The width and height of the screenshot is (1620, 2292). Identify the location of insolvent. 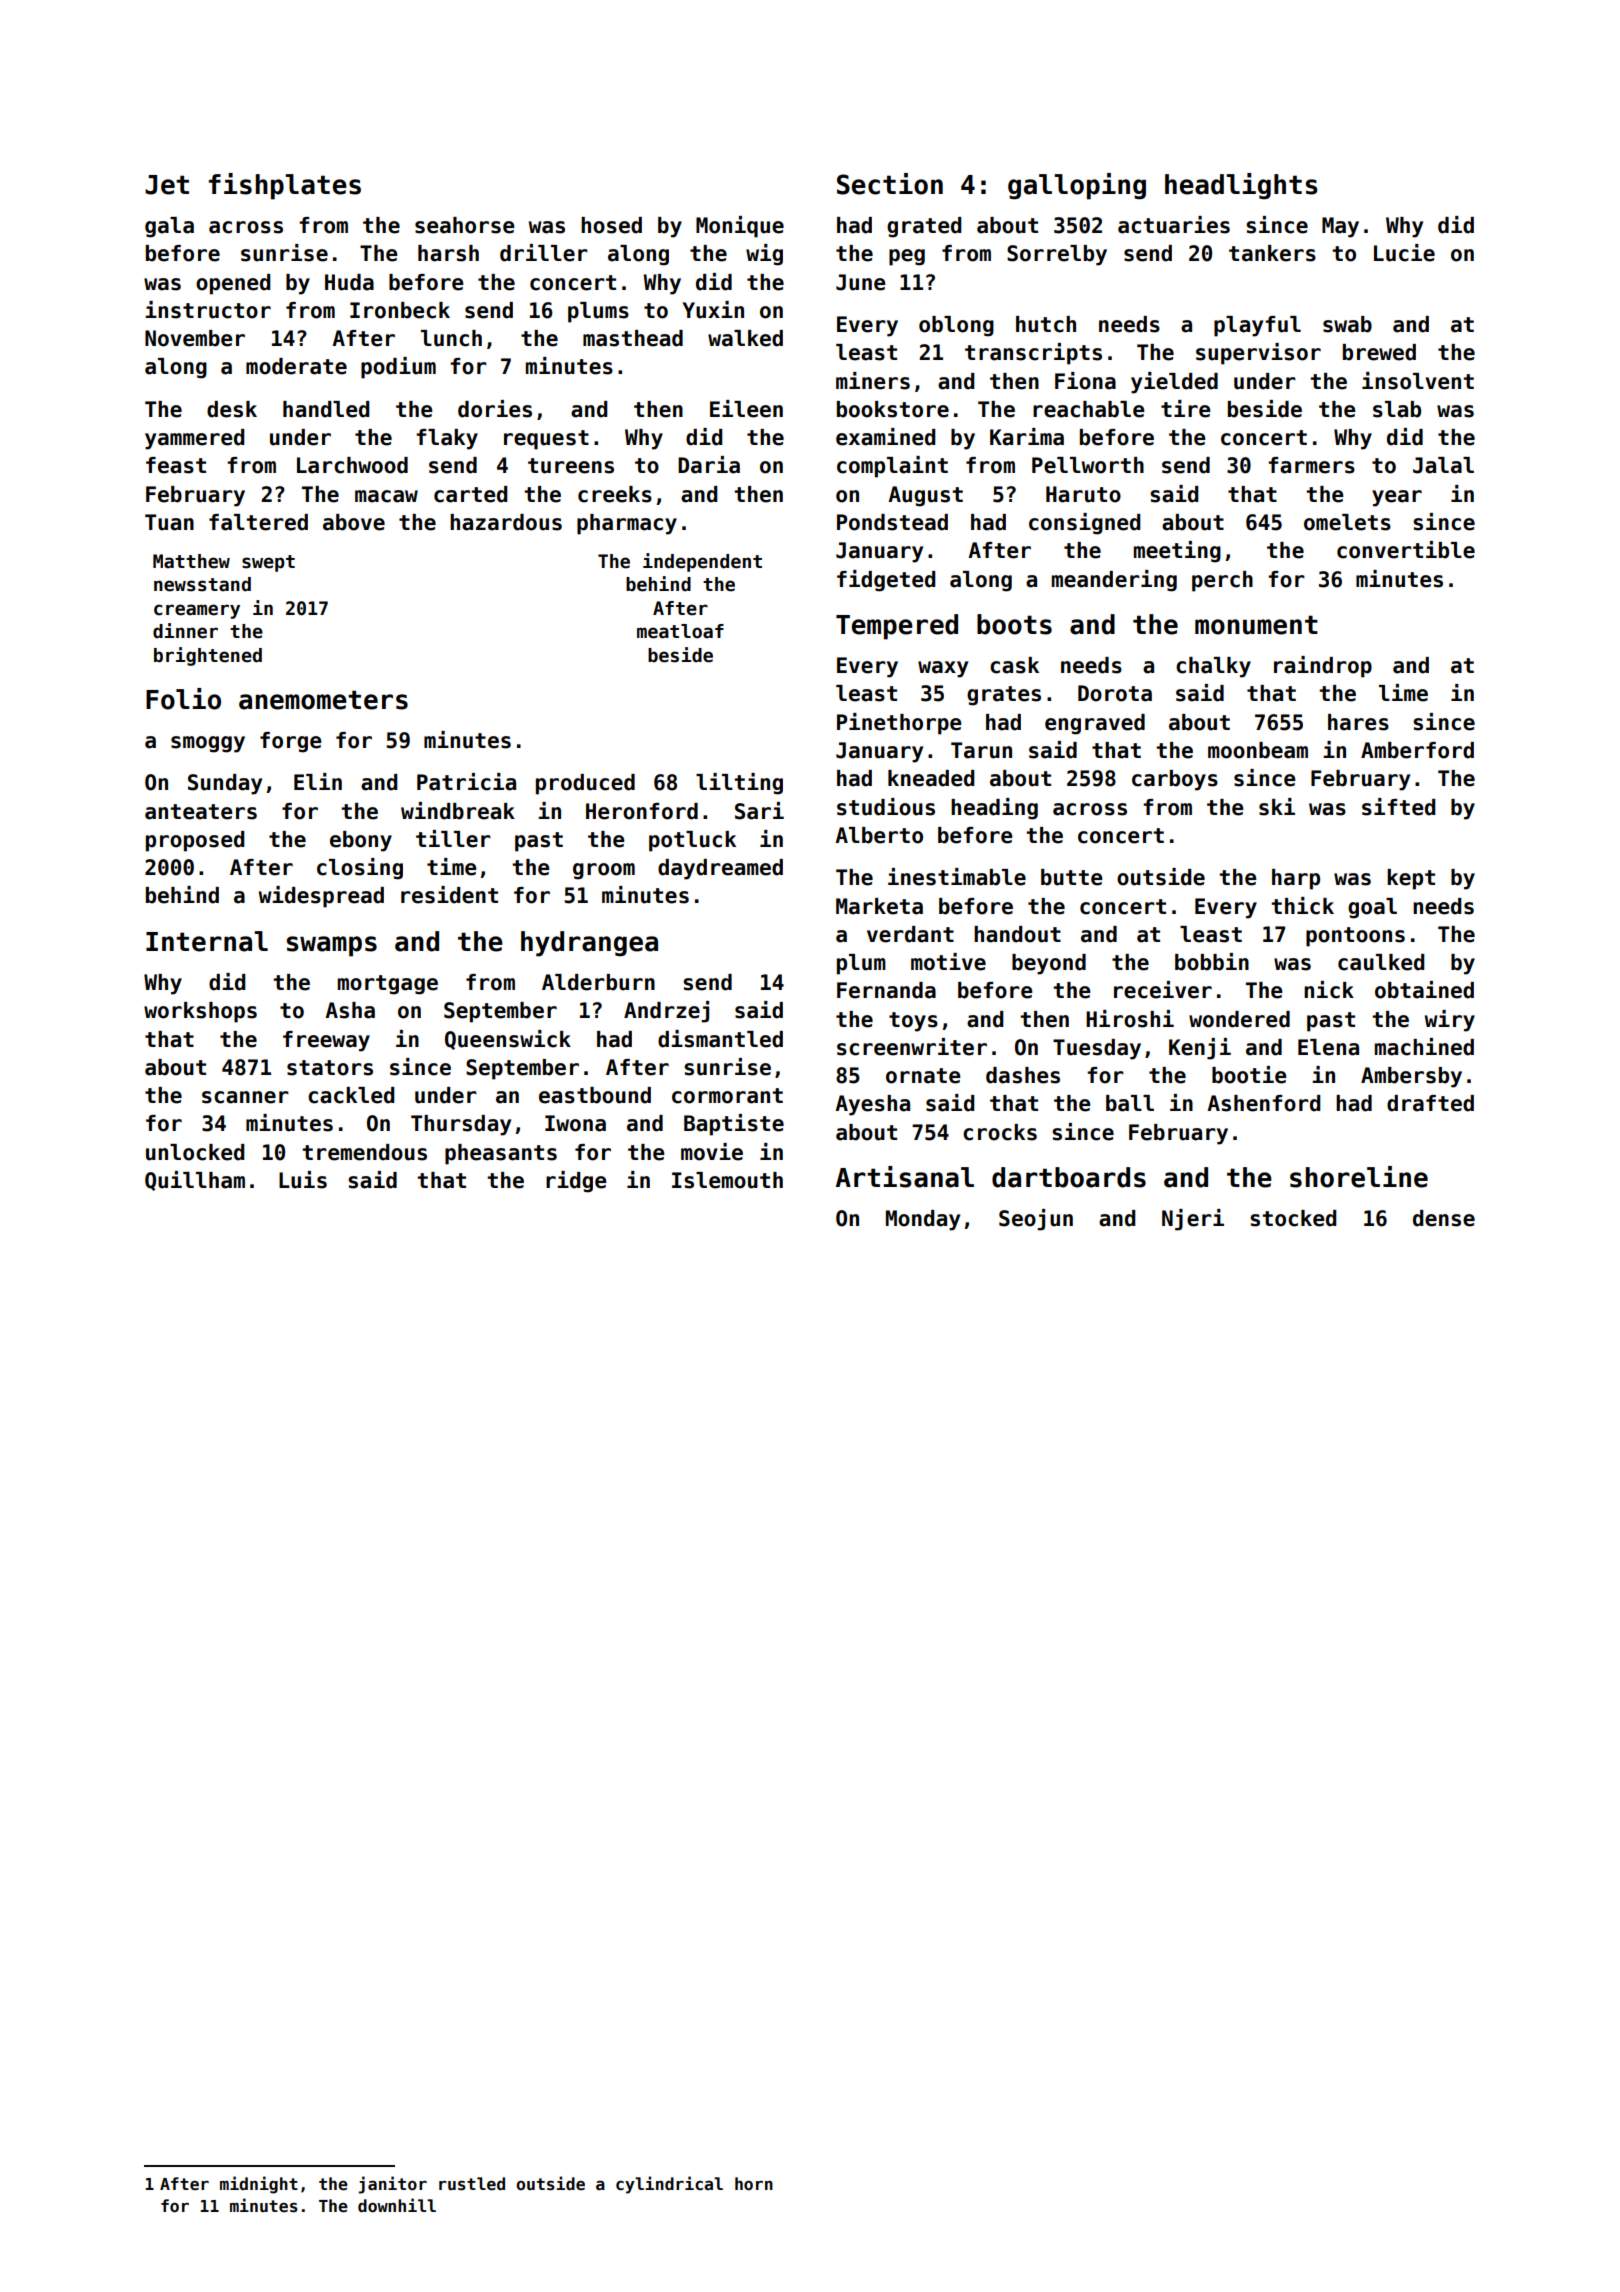
(1418, 381).
